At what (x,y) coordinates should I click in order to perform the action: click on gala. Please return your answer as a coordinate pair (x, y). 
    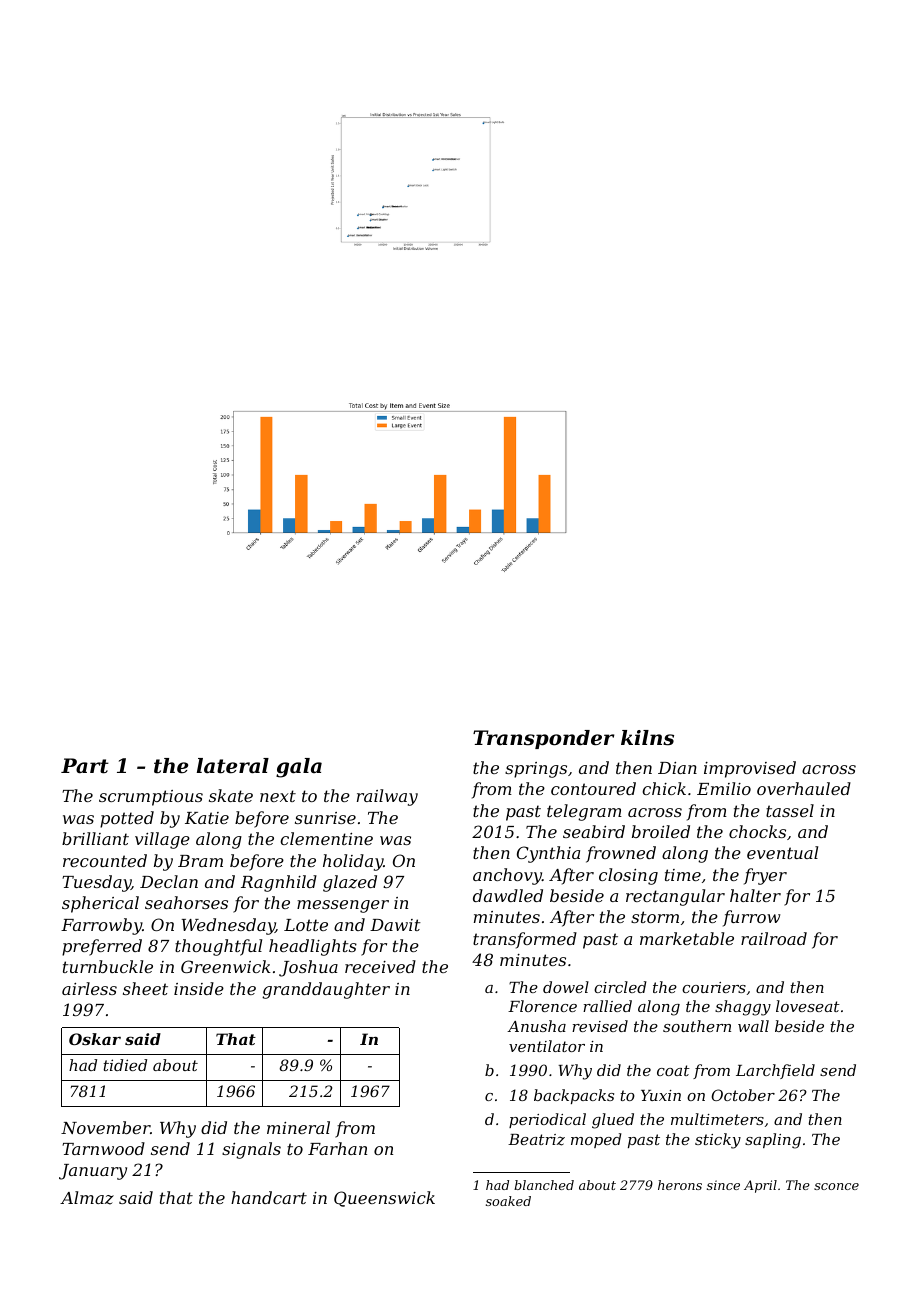
    Looking at the image, I should click on (299, 768).
